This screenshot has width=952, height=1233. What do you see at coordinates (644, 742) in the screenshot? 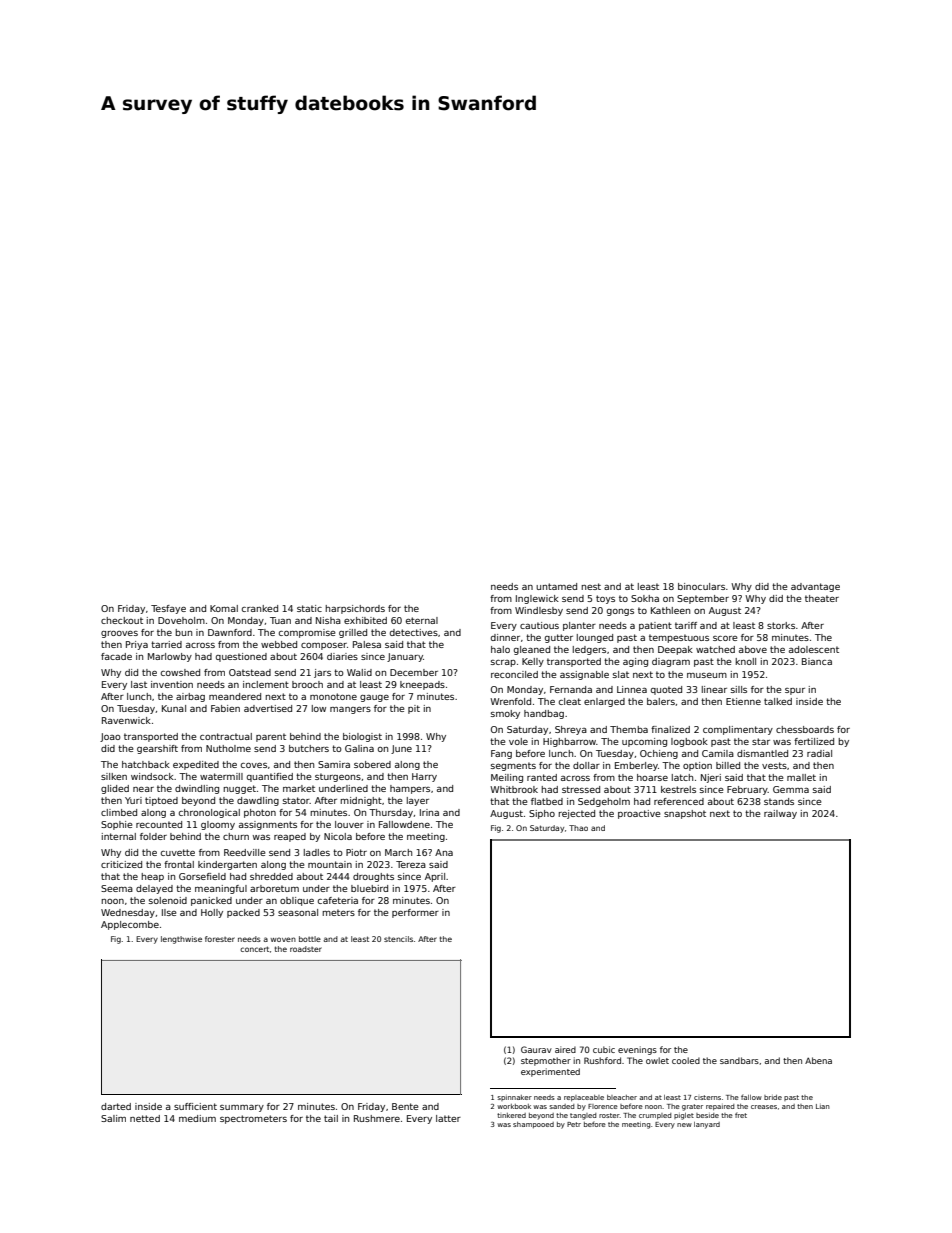
I see `upcoming` at bounding box center [644, 742].
